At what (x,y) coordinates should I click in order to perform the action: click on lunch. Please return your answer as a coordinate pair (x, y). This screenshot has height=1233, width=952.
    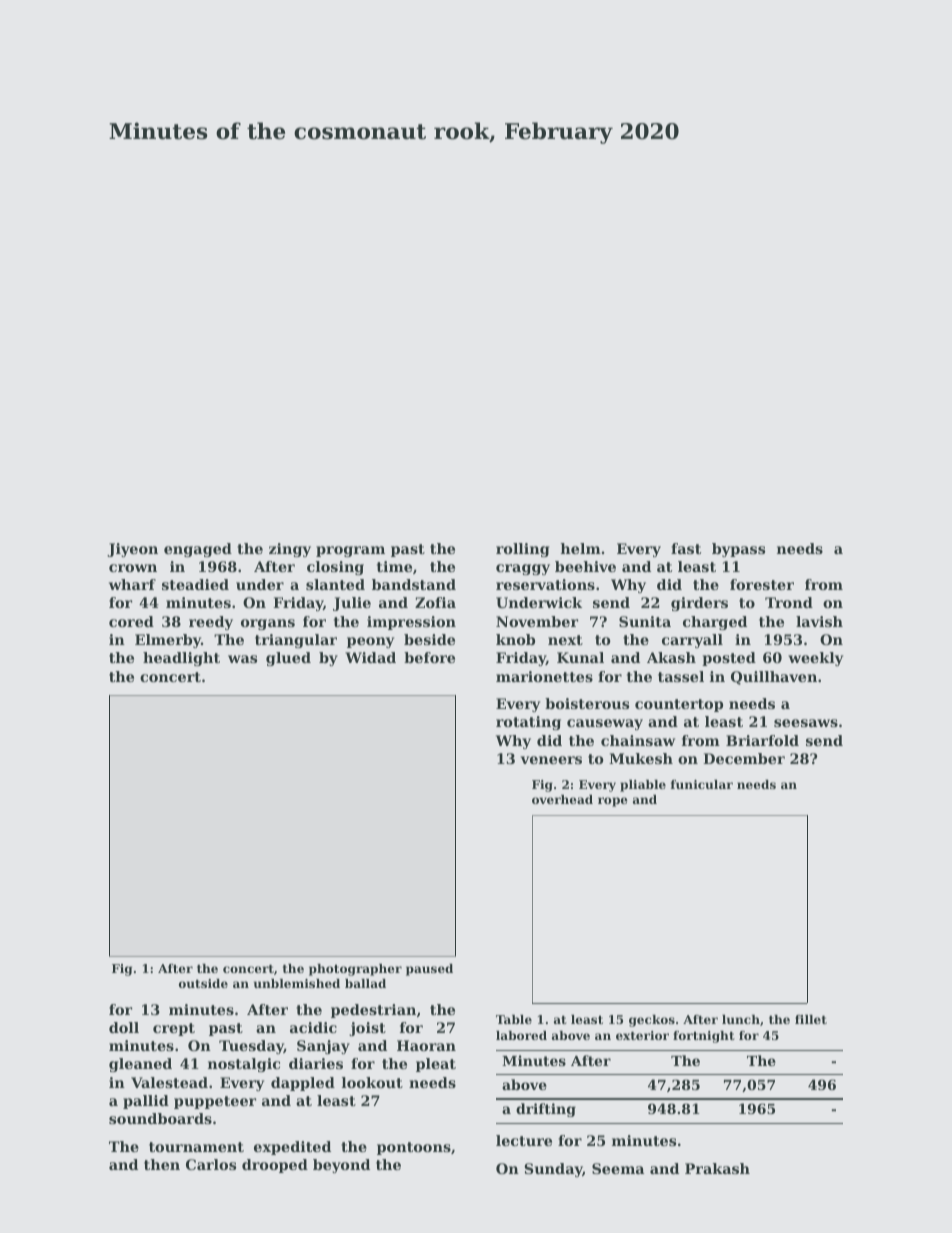
    Looking at the image, I should click on (741, 1019).
